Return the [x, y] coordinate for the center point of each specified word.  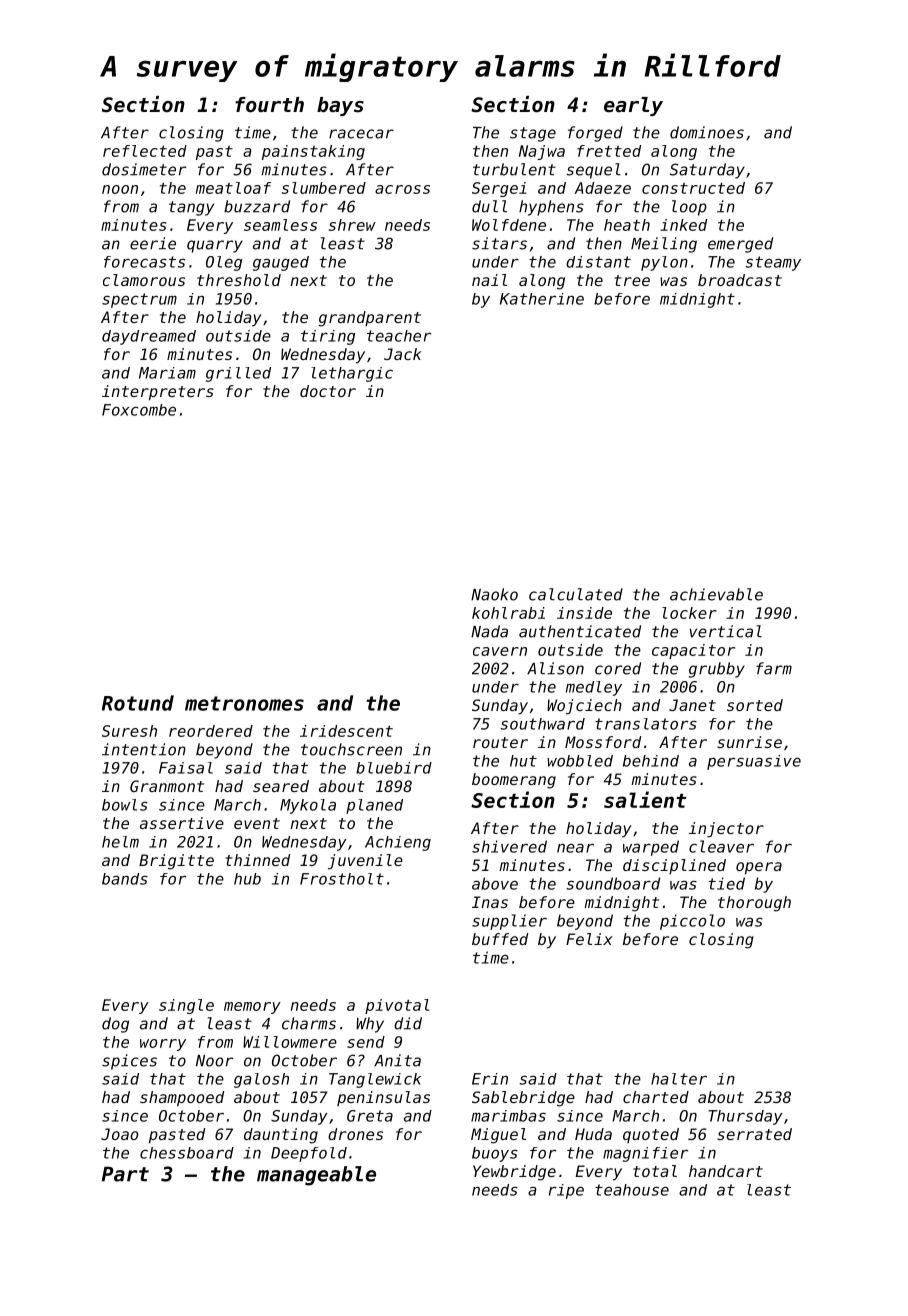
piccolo [692, 922]
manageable [316, 1176]
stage [533, 134]
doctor [328, 391]
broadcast [740, 280]
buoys [495, 1154]
